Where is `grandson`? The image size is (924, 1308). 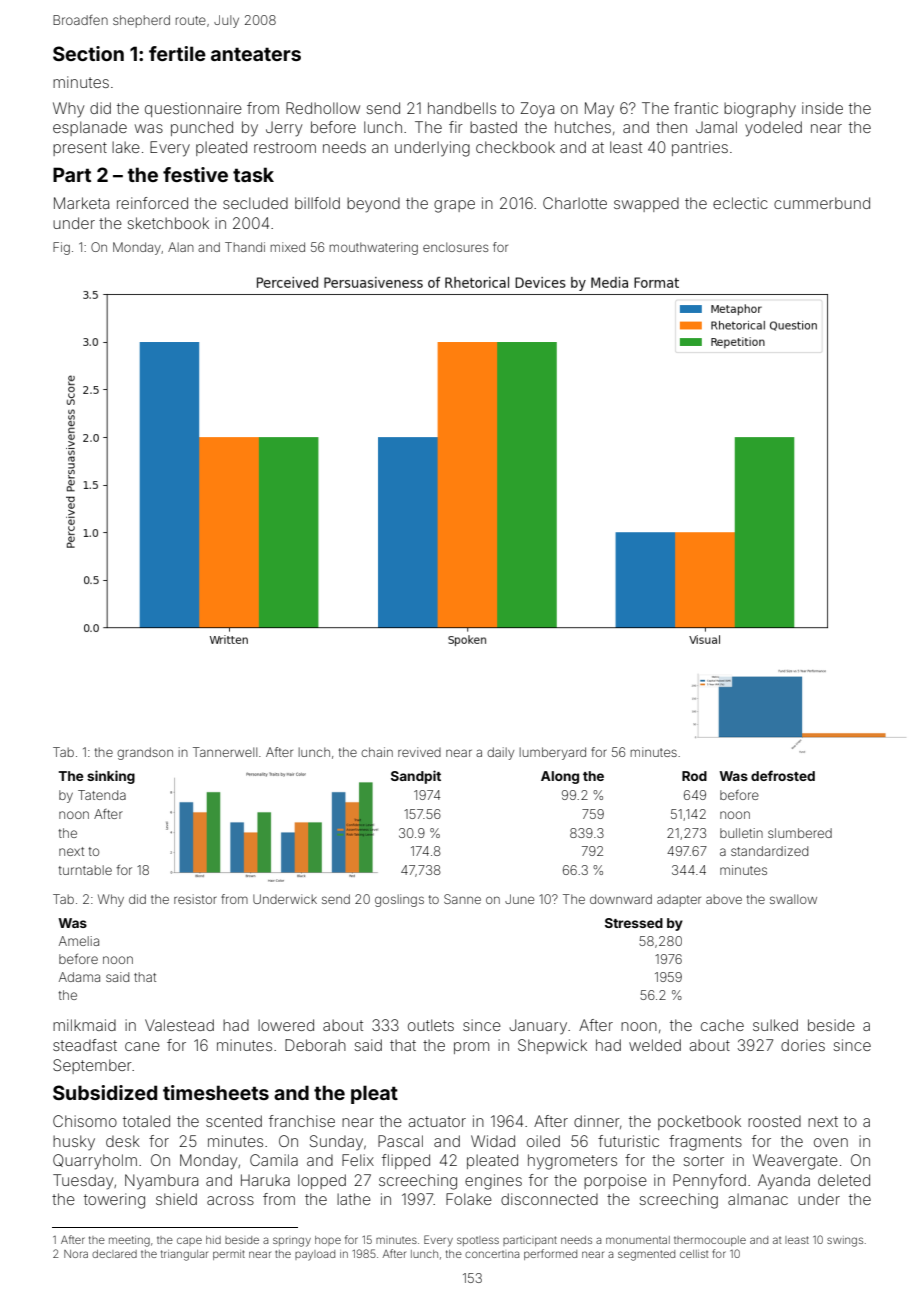
grandson is located at coordinates (145, 753).
